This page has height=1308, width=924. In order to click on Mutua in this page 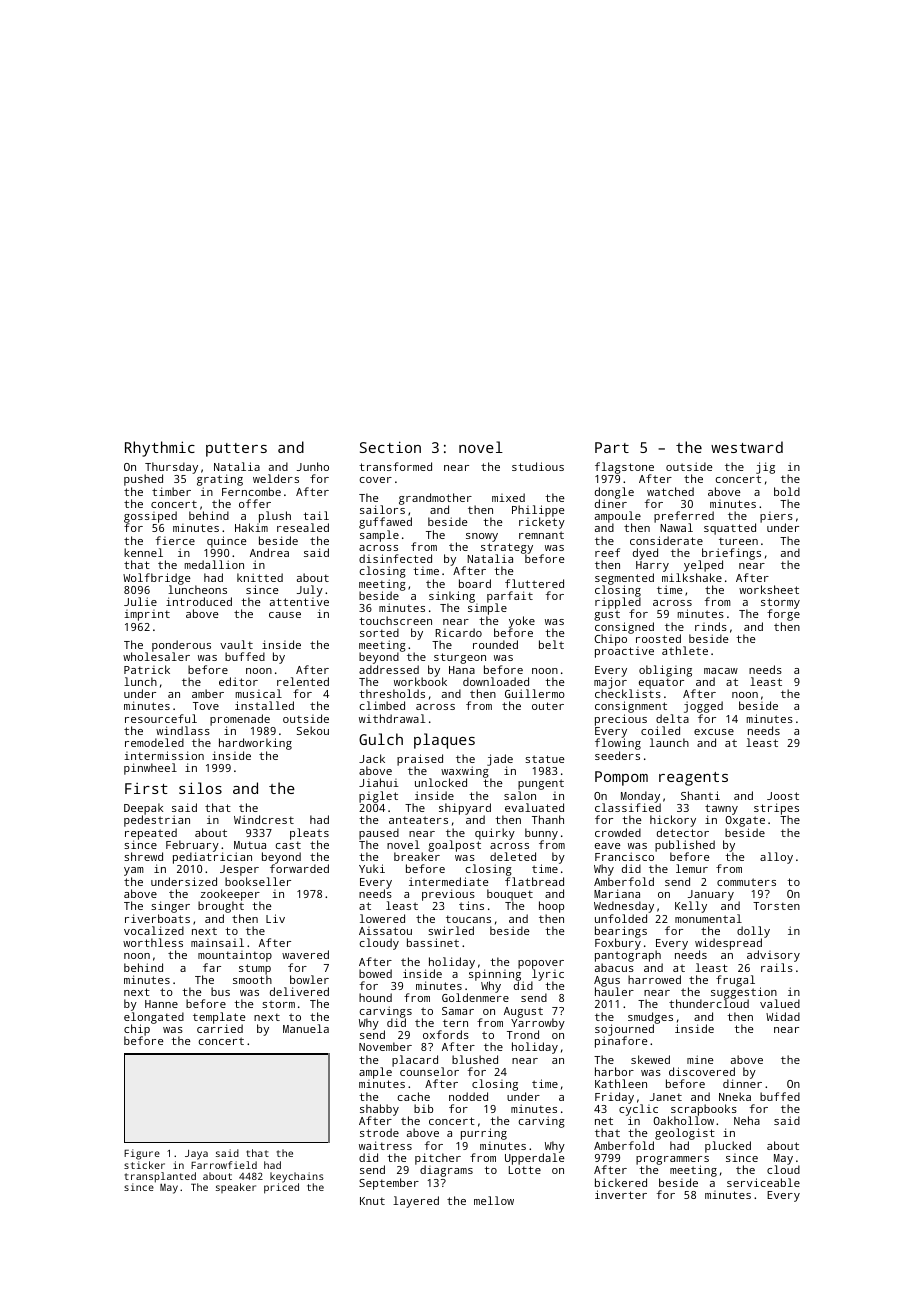, I will do `click(250, 845)`.
